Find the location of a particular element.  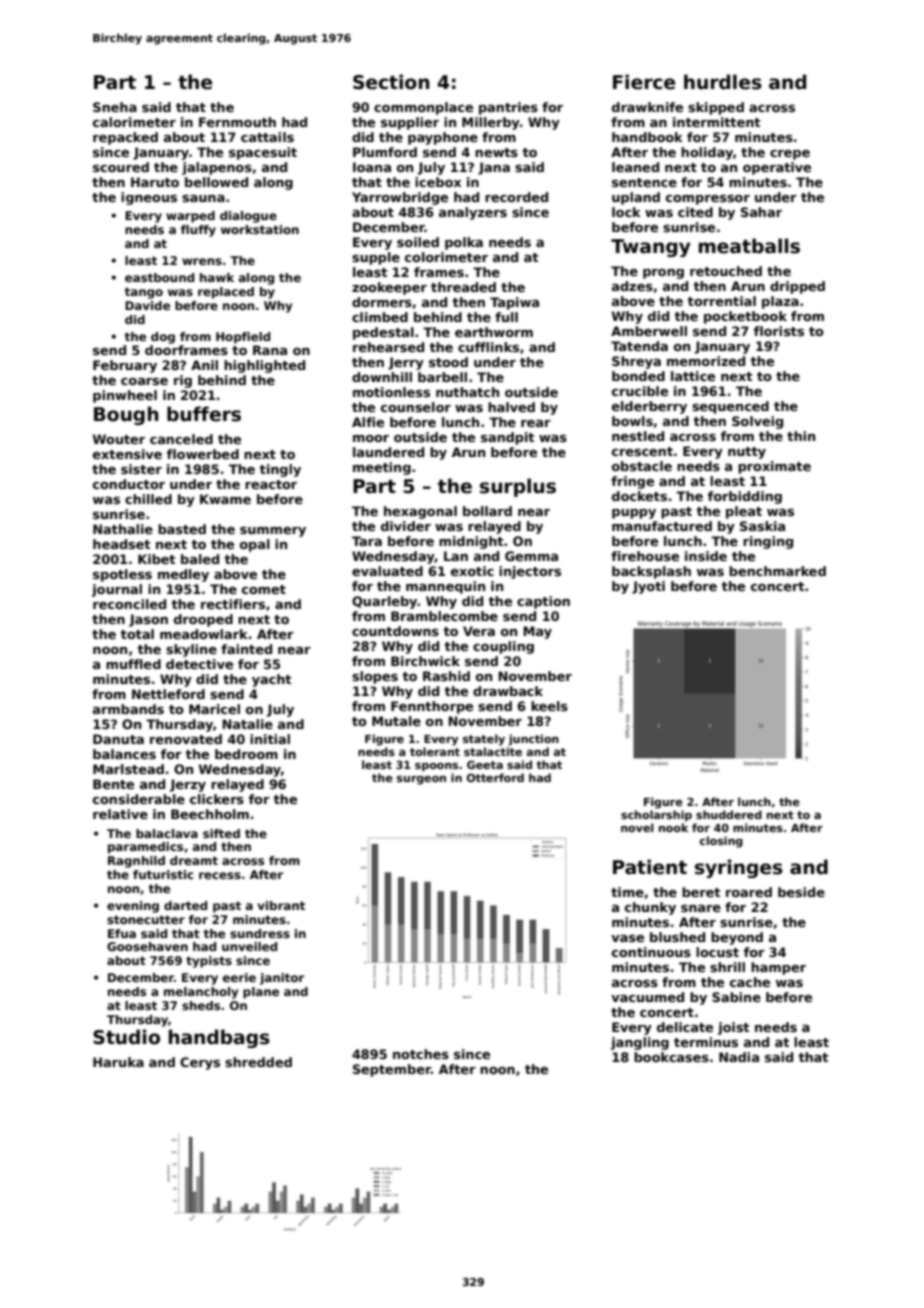

keels is located at coordinates (549, 706).
